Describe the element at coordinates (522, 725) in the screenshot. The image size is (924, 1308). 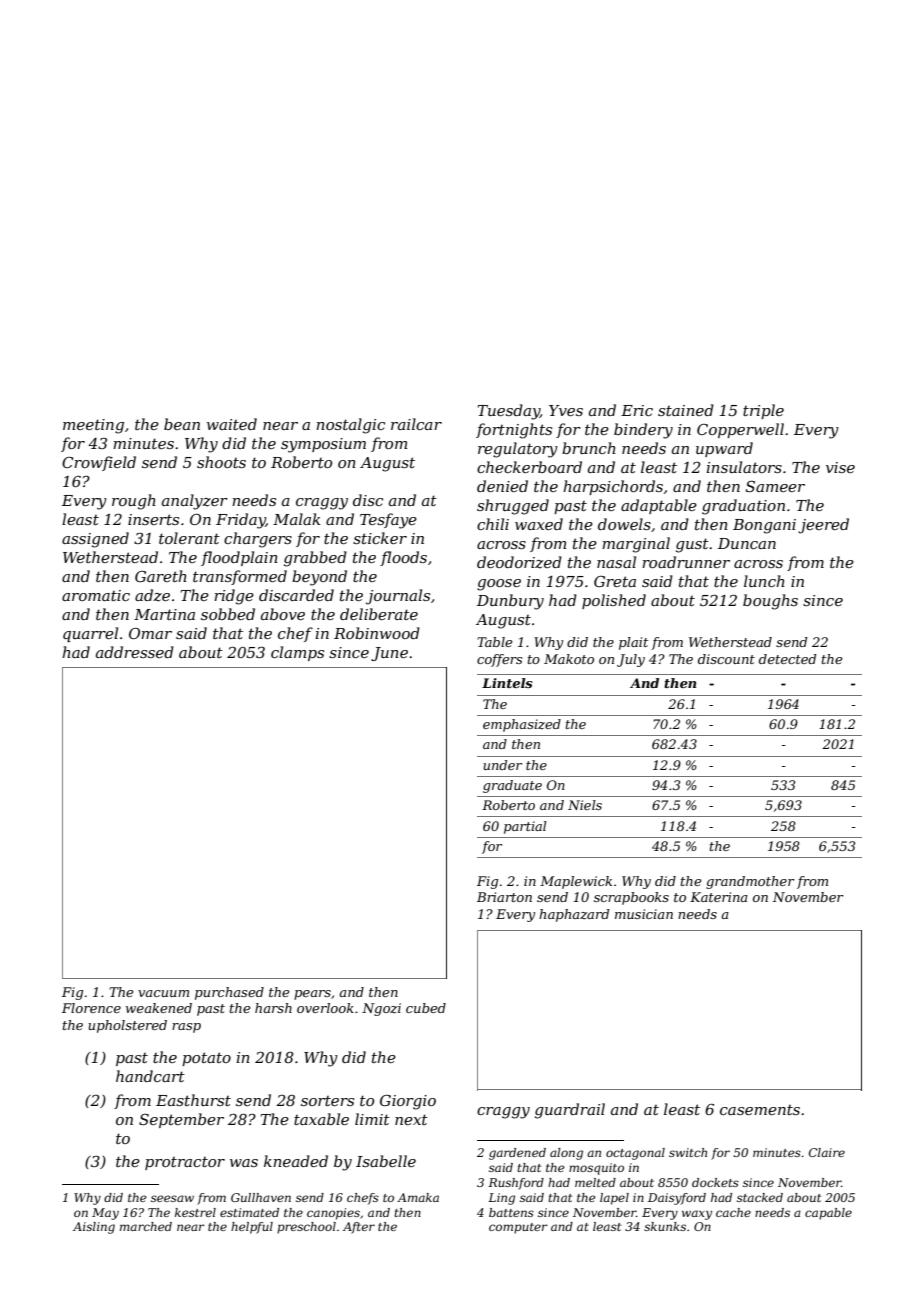
I see `emphasized` at that location.
